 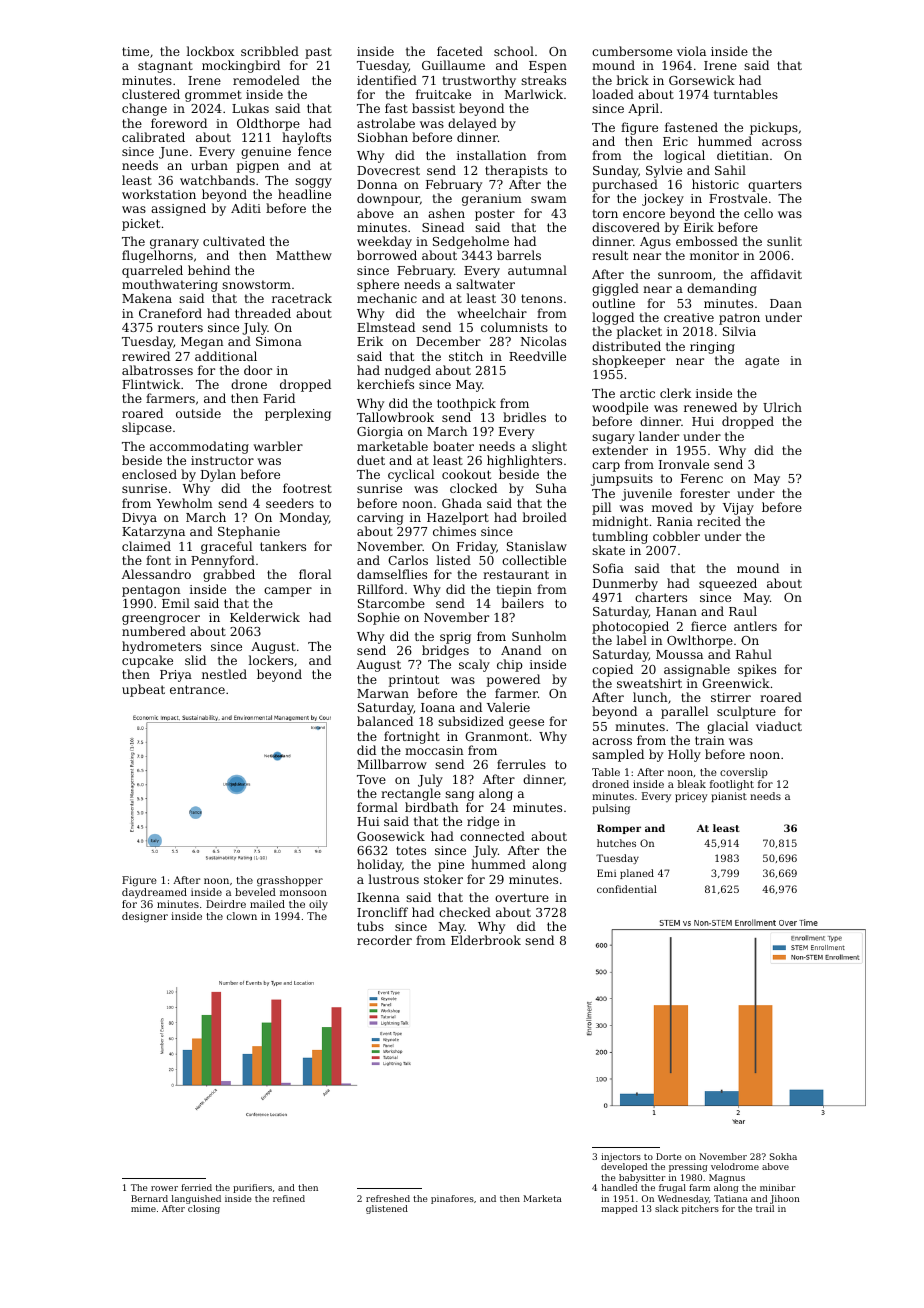 What do you see at coordinates (639, 332) in the page?
I see `placket` at bounding box center [639, 332].
